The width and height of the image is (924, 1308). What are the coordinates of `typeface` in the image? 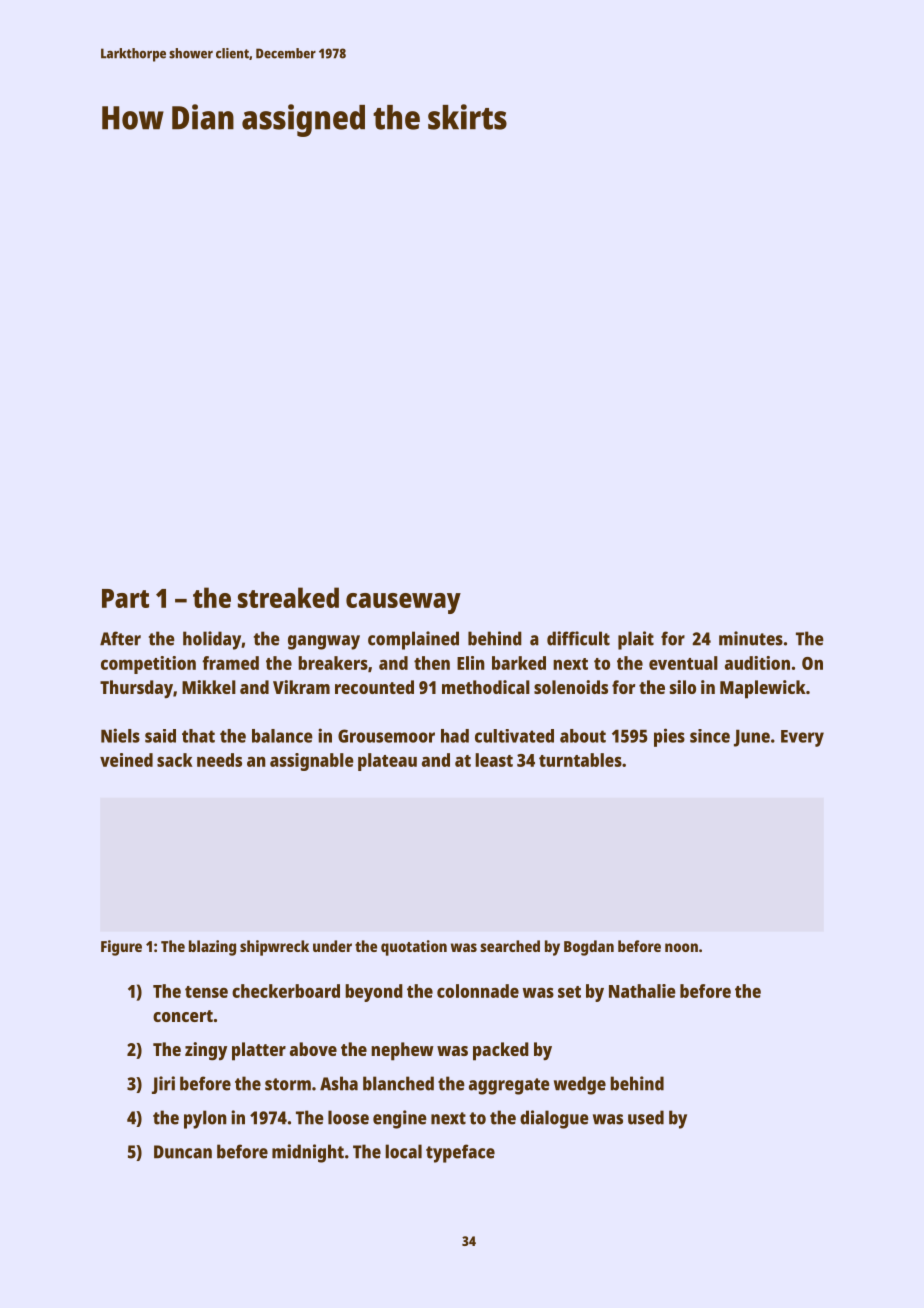 It's located at (460, 1153).
